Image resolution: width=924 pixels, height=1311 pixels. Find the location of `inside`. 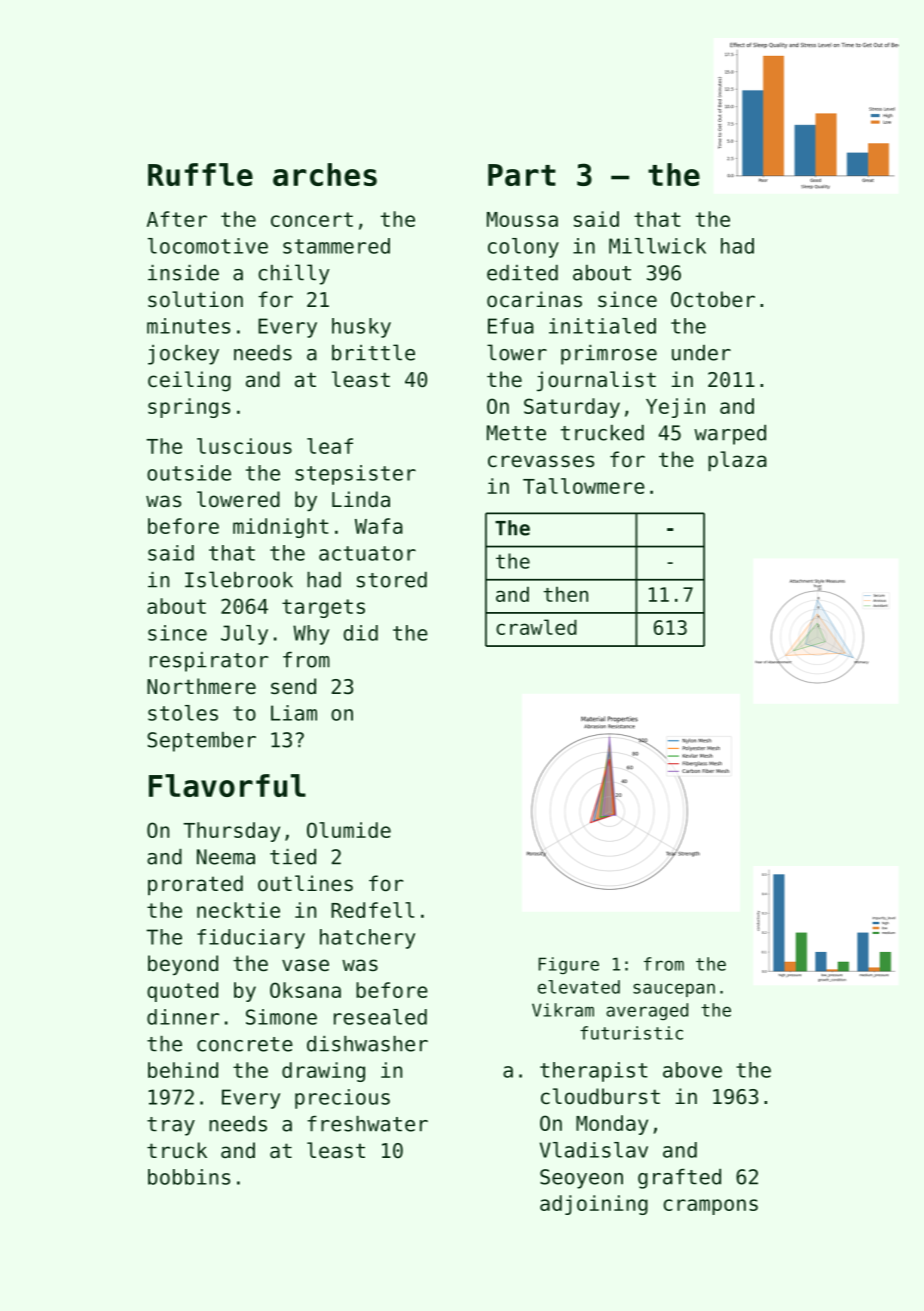

inside is located at coordinates (183, 273).
